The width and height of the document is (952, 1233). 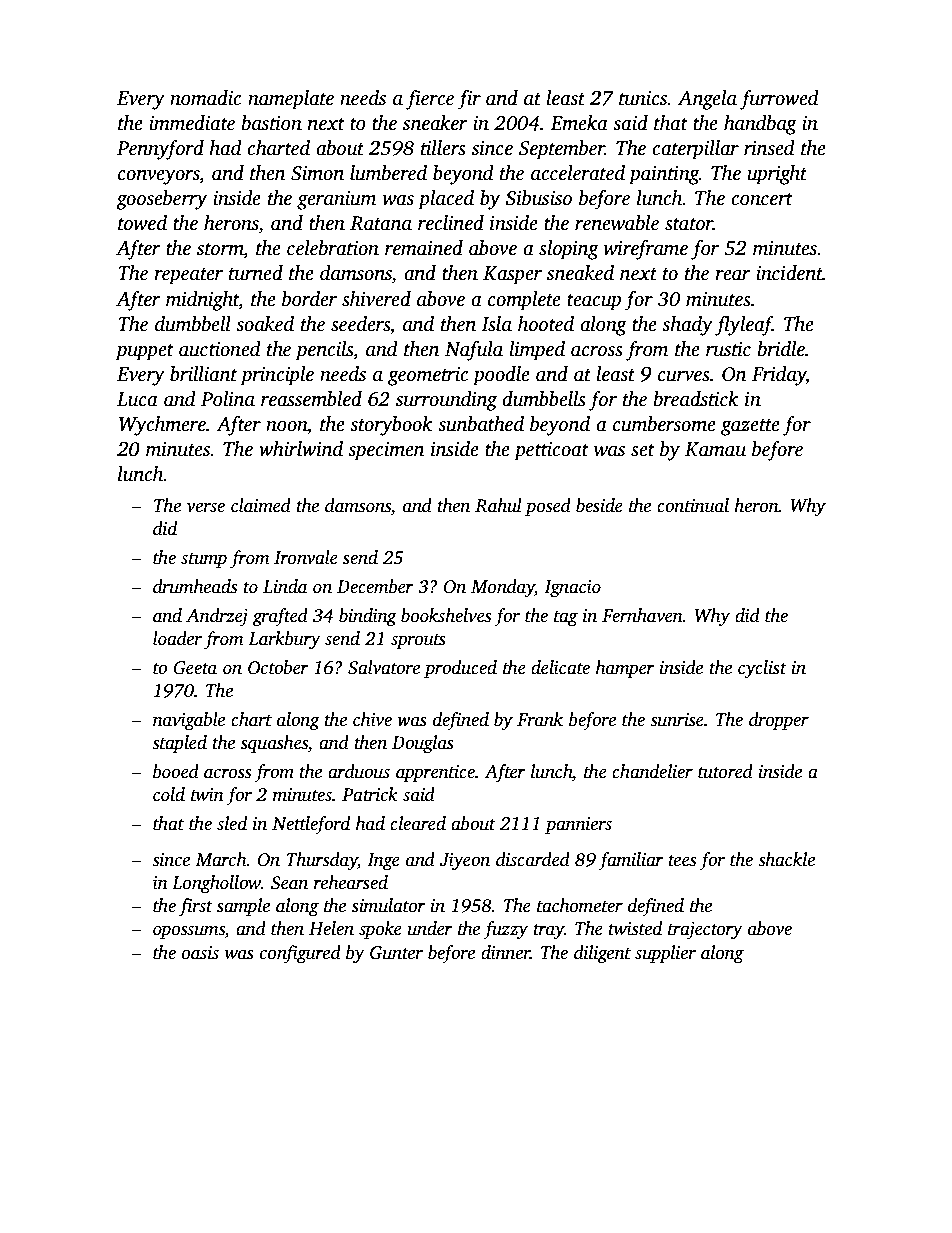 I want to click on brilliant, so click(x=203, y=374).
